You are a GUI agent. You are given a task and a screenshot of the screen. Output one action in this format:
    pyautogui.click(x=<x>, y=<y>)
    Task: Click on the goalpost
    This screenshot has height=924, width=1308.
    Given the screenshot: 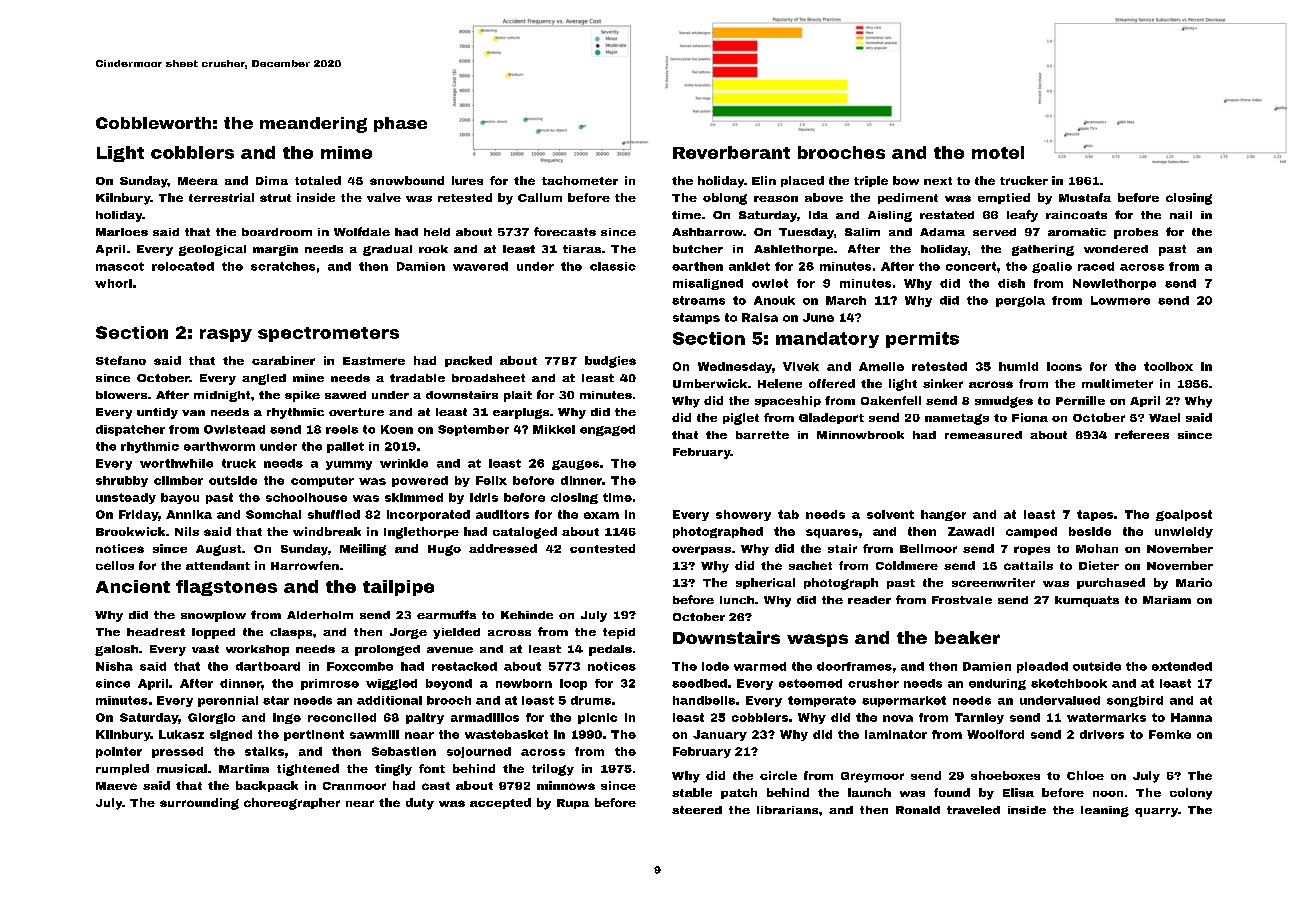 What is the action you would take?
    pyautogui.click(x=1184, y=515)
